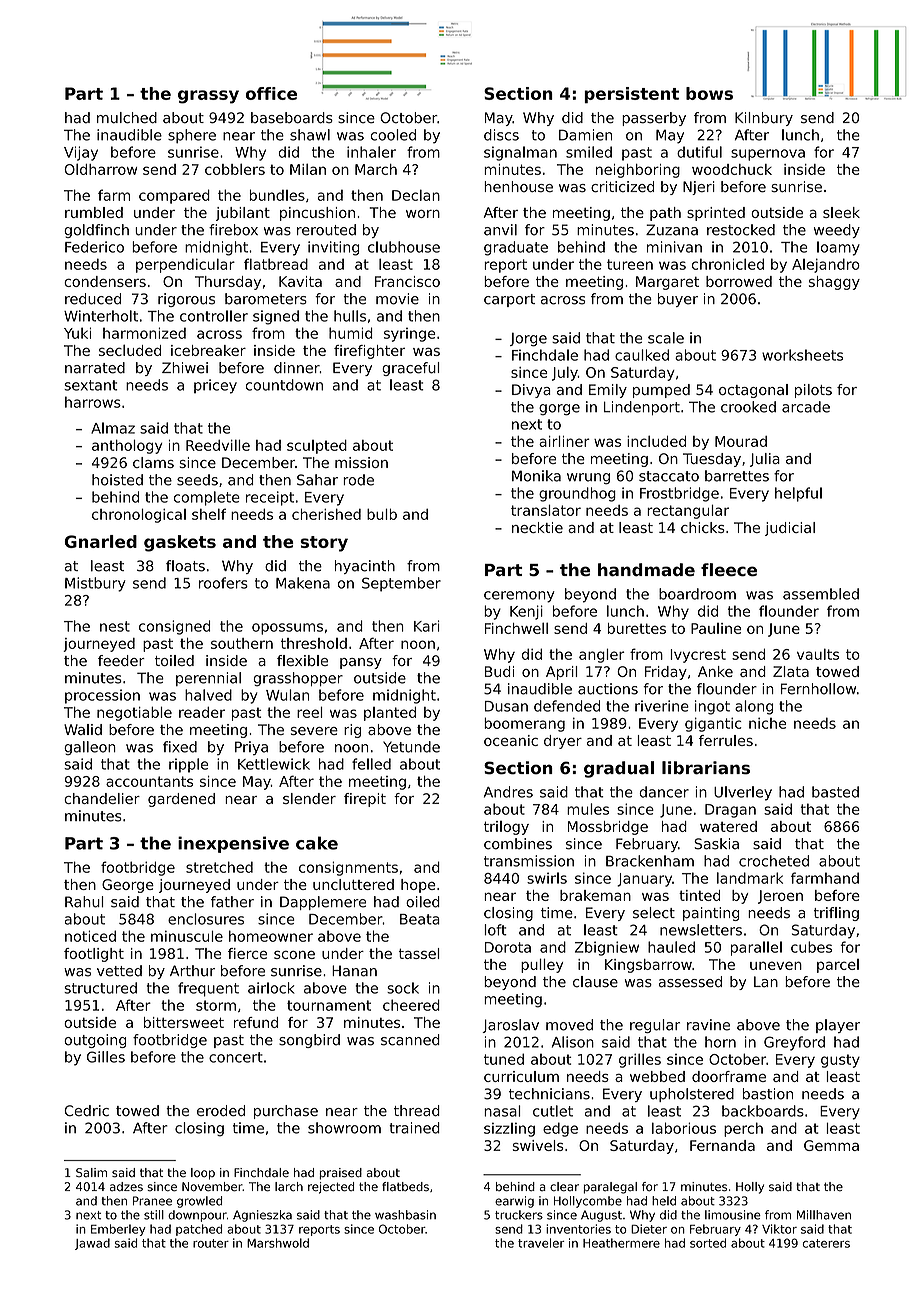 The height and width of the image is (1308, 924). What do you see at coordinates (199, 1202) in the image?
I see `growled` at bounding box center [199, 1202].
